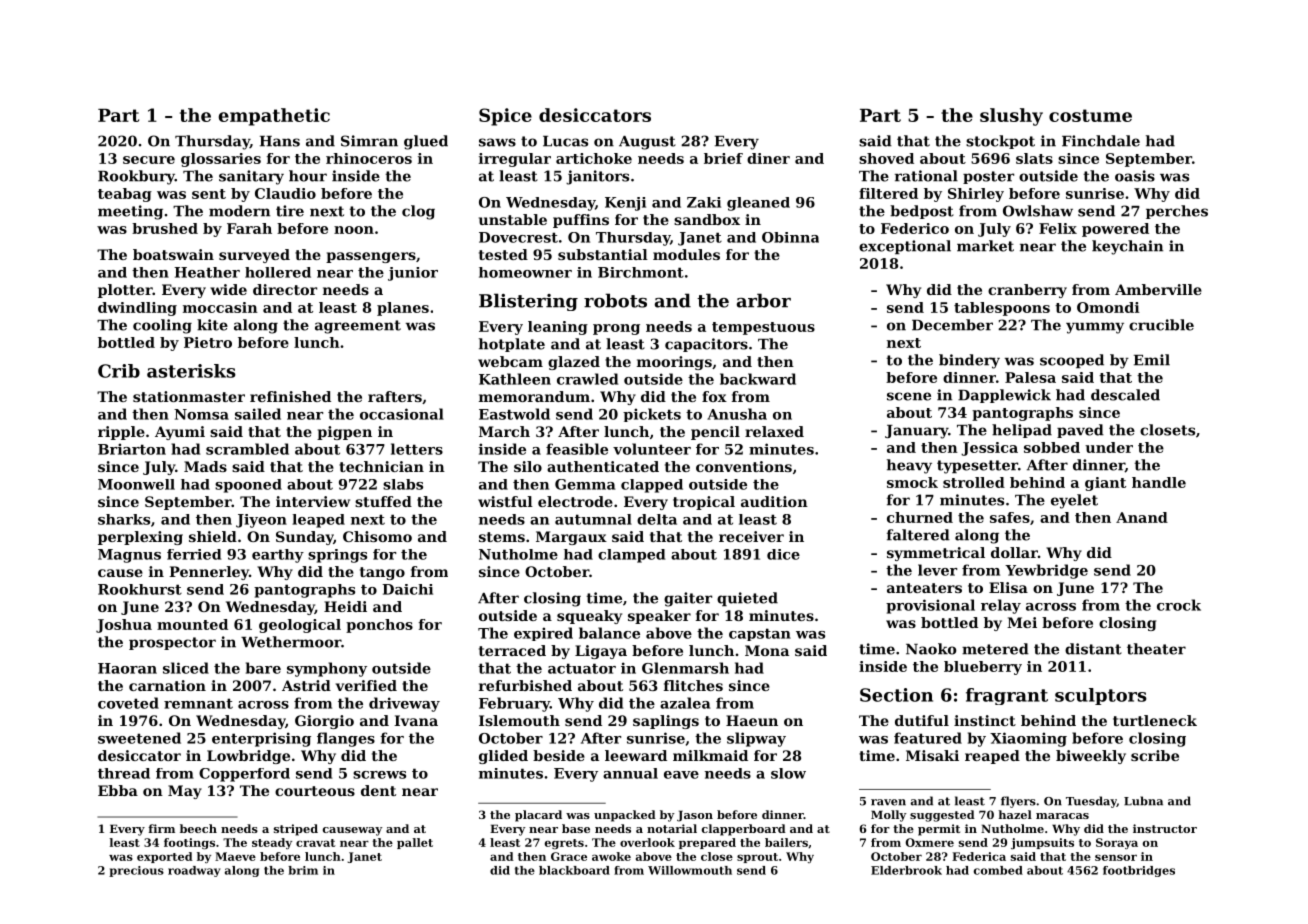  Describe the element at coordinates (303, 870) in the screenshot. I see `brim` at that location.
